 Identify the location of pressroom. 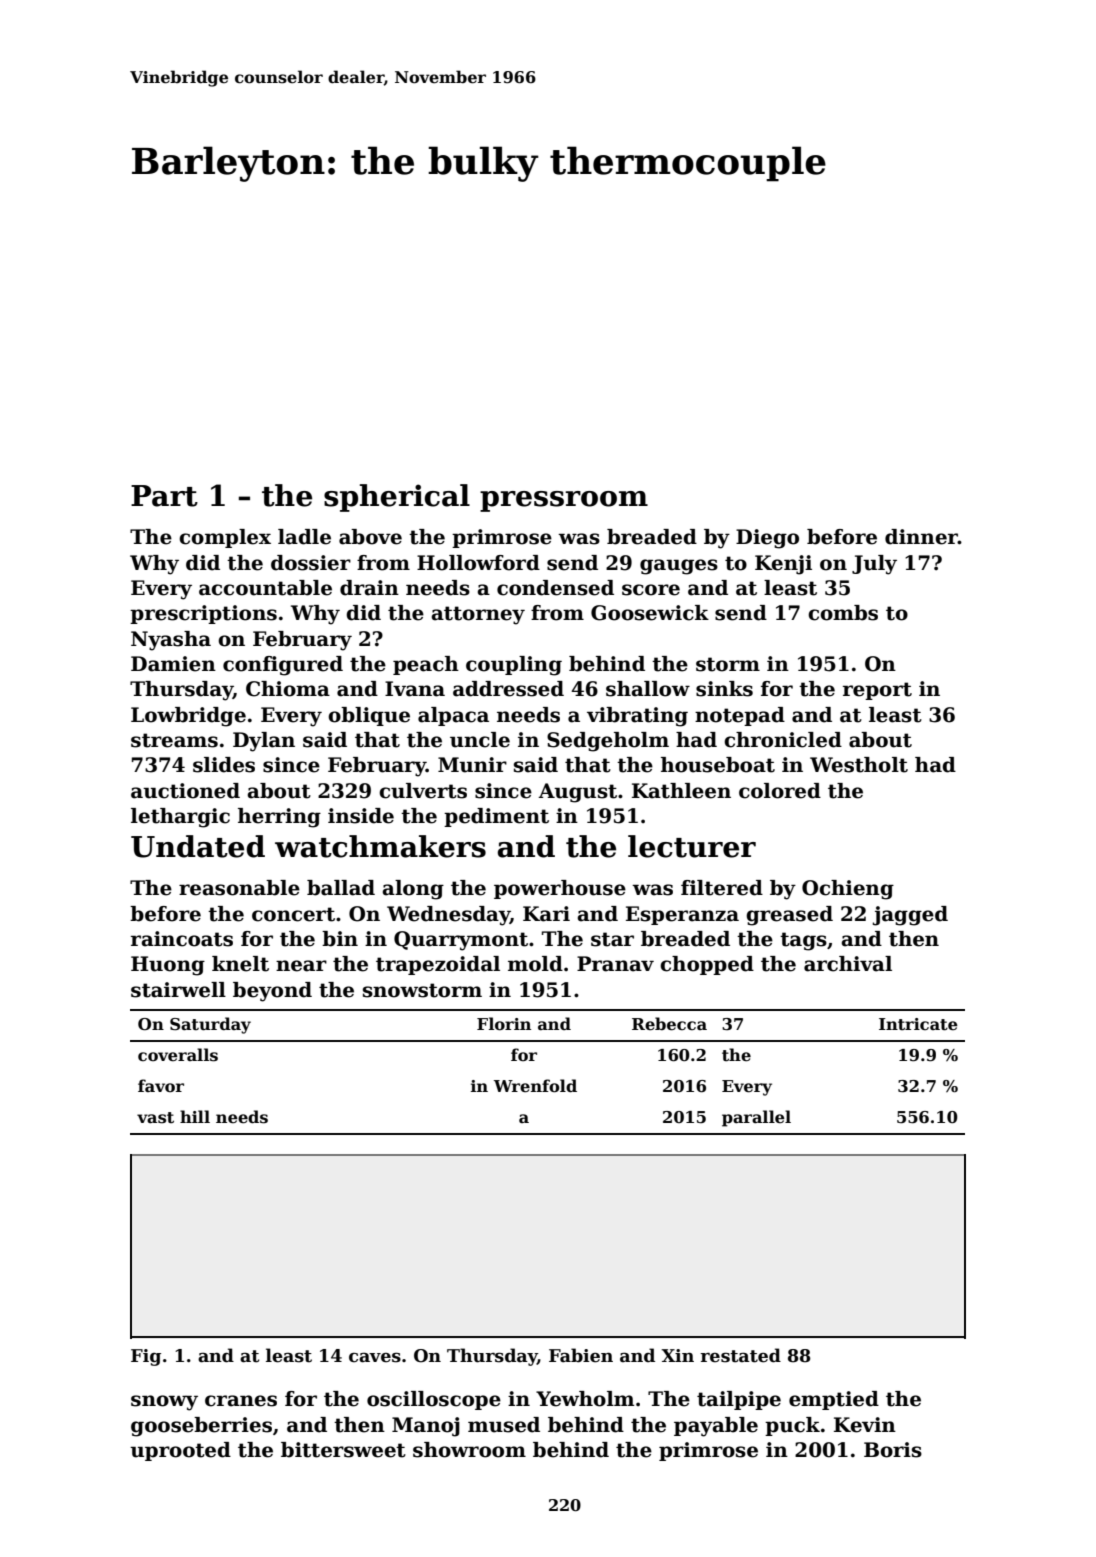
(564, 501).
